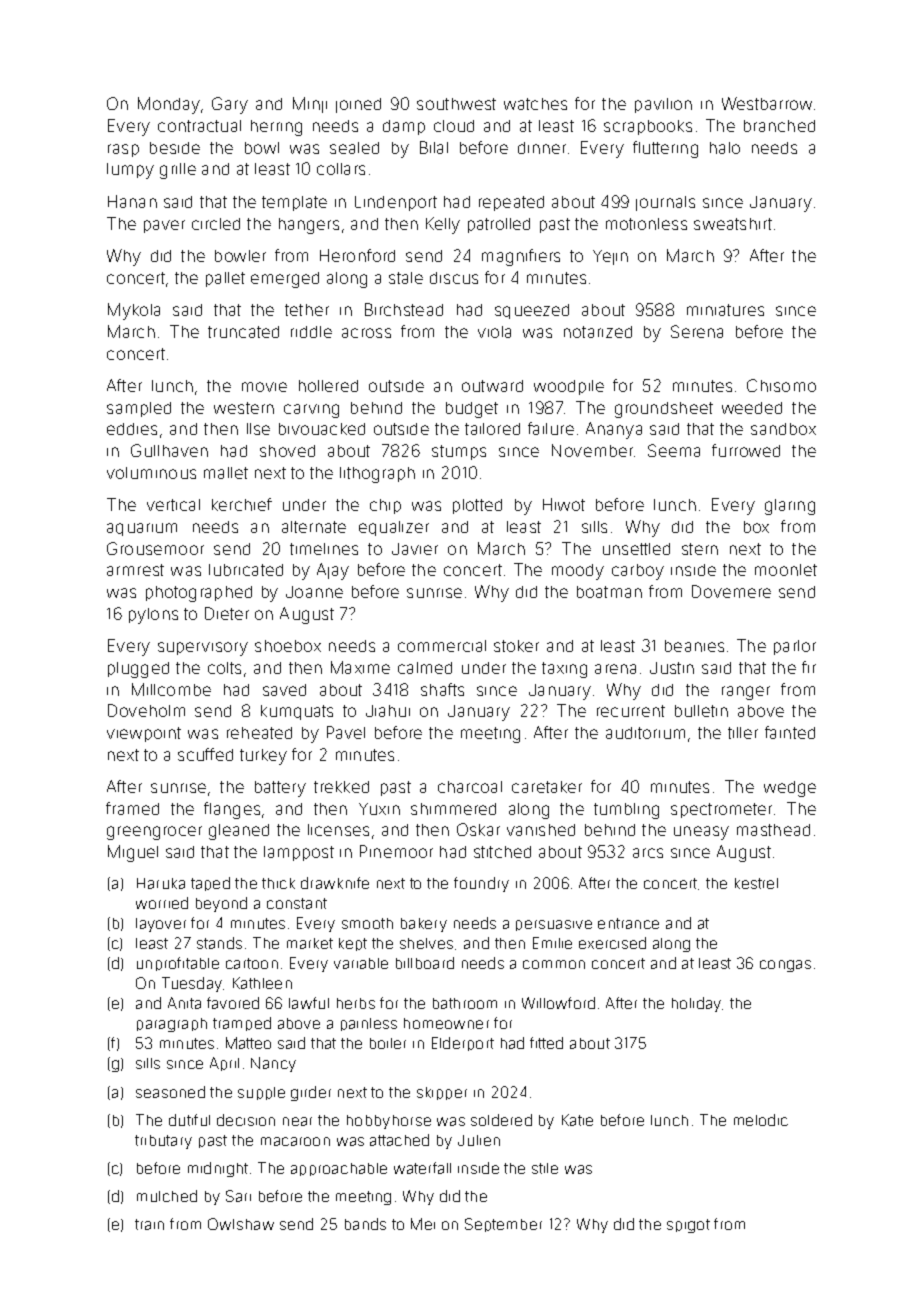 The height and width of the page is (1308, 924). Describe the element at coordinates (554, 925) in the page. I see `persuasive` at that location.
